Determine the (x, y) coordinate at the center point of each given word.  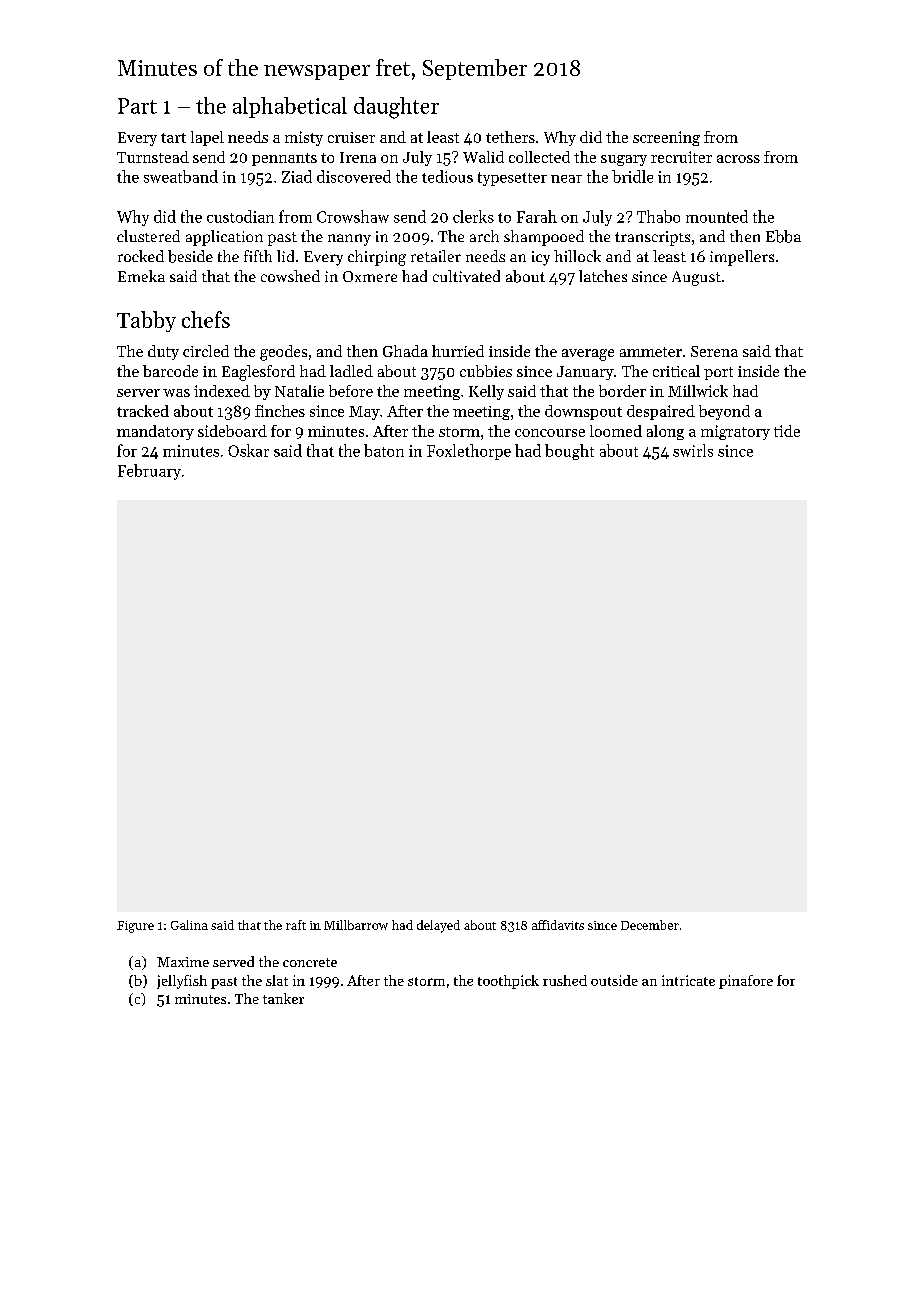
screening (666, 138)
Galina (189, 925)
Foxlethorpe (469, 452)
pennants (284, 159)
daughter (396, 108)
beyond (724, 412)
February (149, 472)
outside (614, 980)
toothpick (508, 982)
